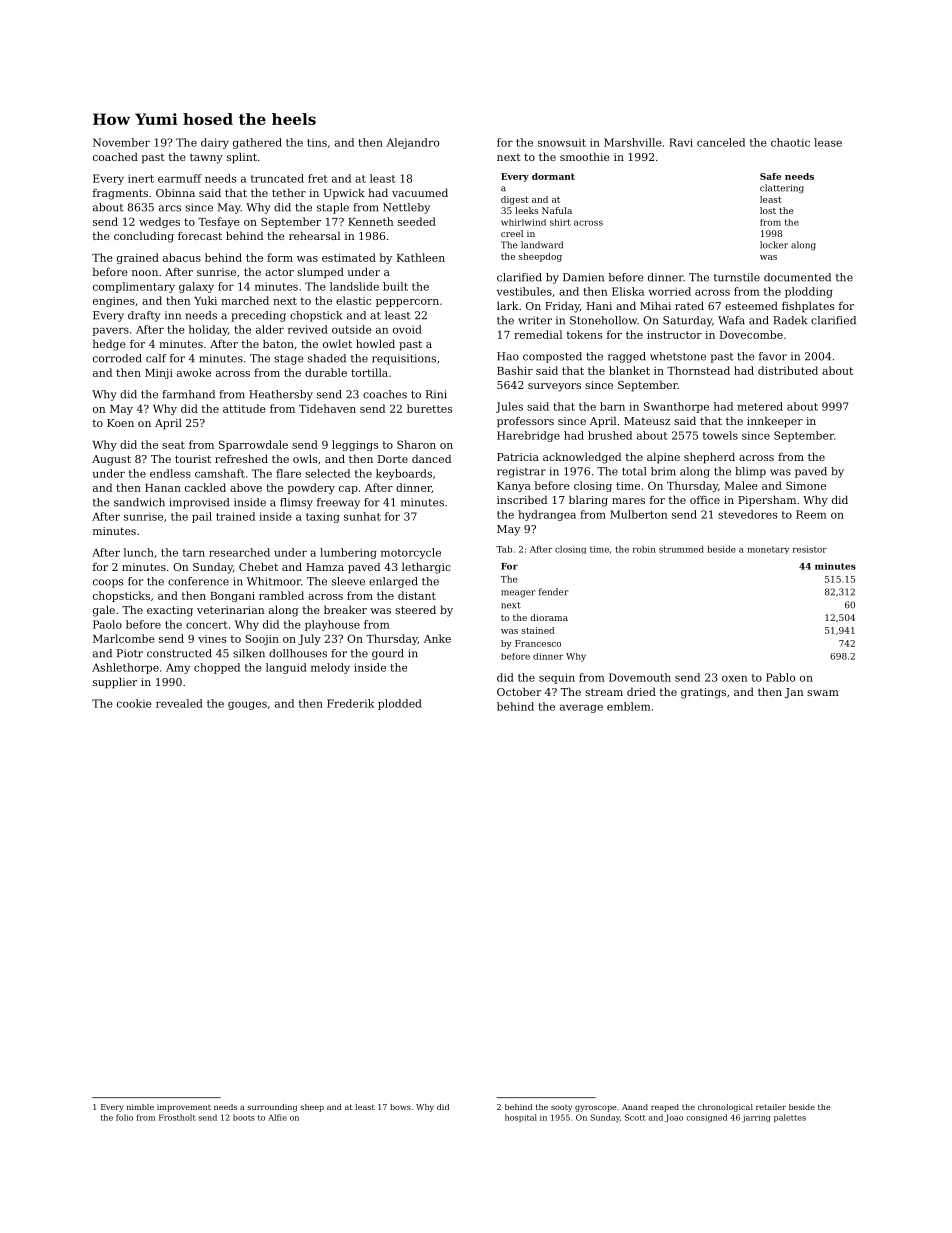 Image resolution: width=952 pixels, height=1233 pixels. I want to click on Koen, so click(120, 423).
